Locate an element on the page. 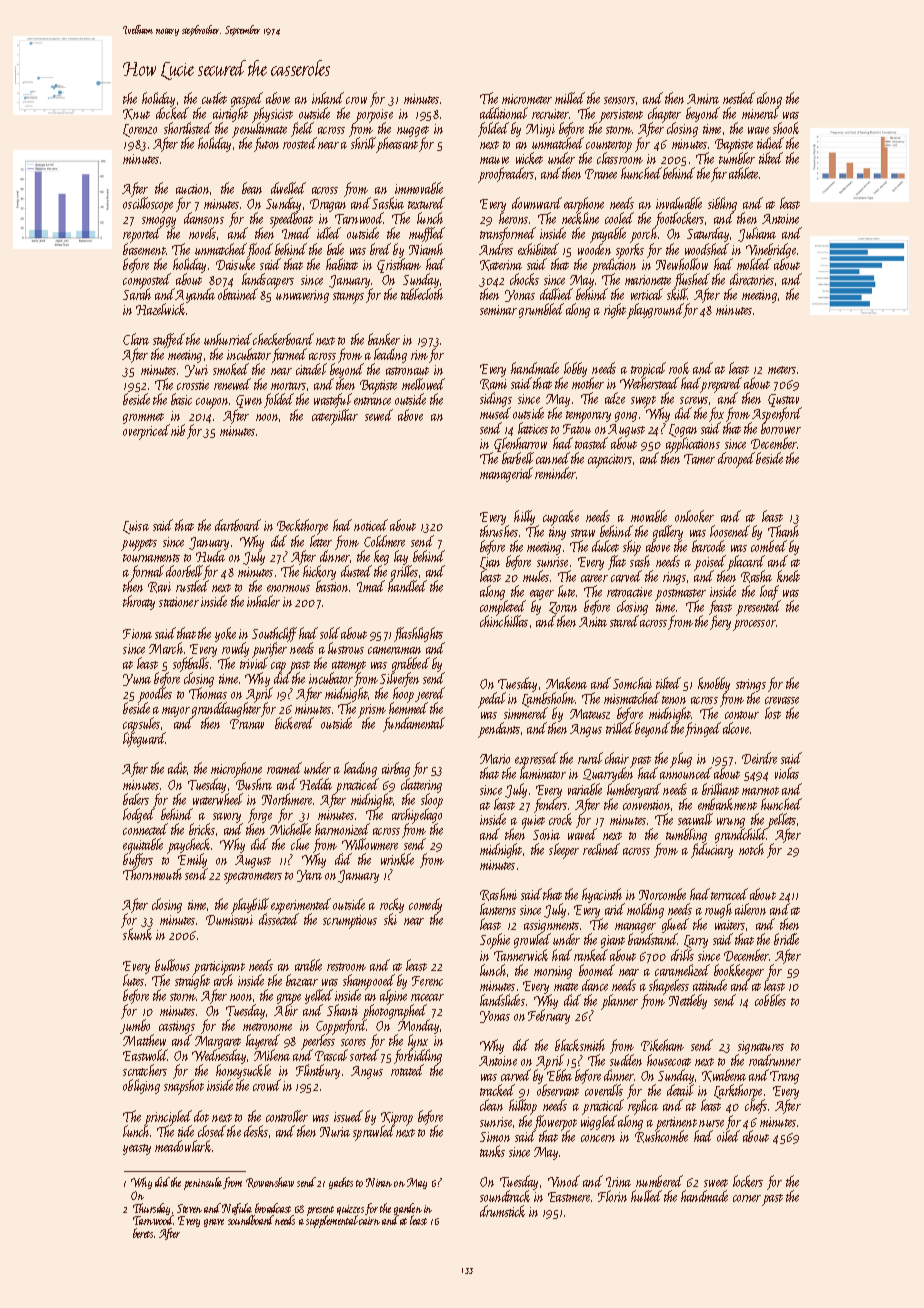 The width and height of the page is (924, 1308). mismatched is located at coordinates (632, 698).
